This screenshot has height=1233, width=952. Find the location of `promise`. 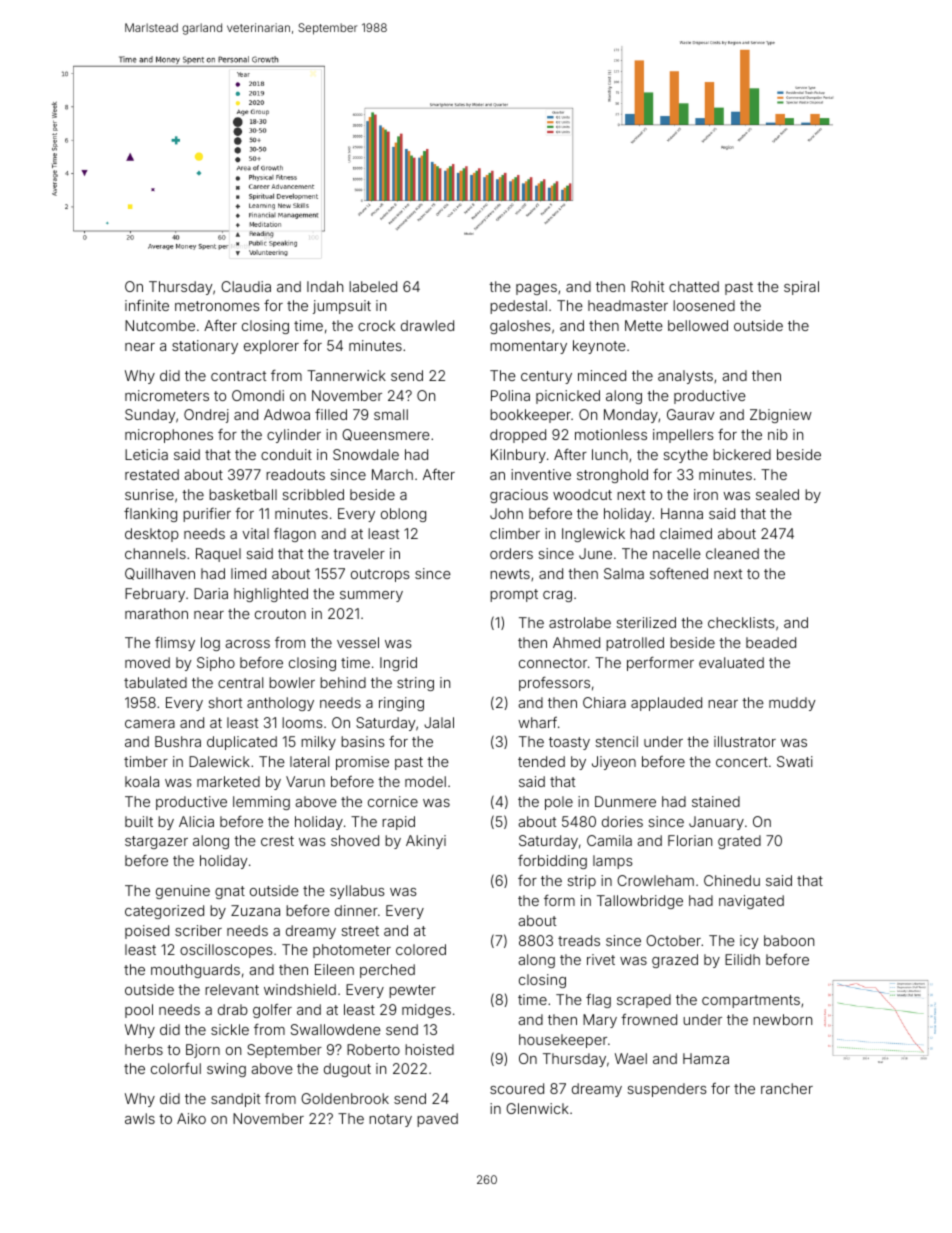

promise is located at coordinates (362, 763).
